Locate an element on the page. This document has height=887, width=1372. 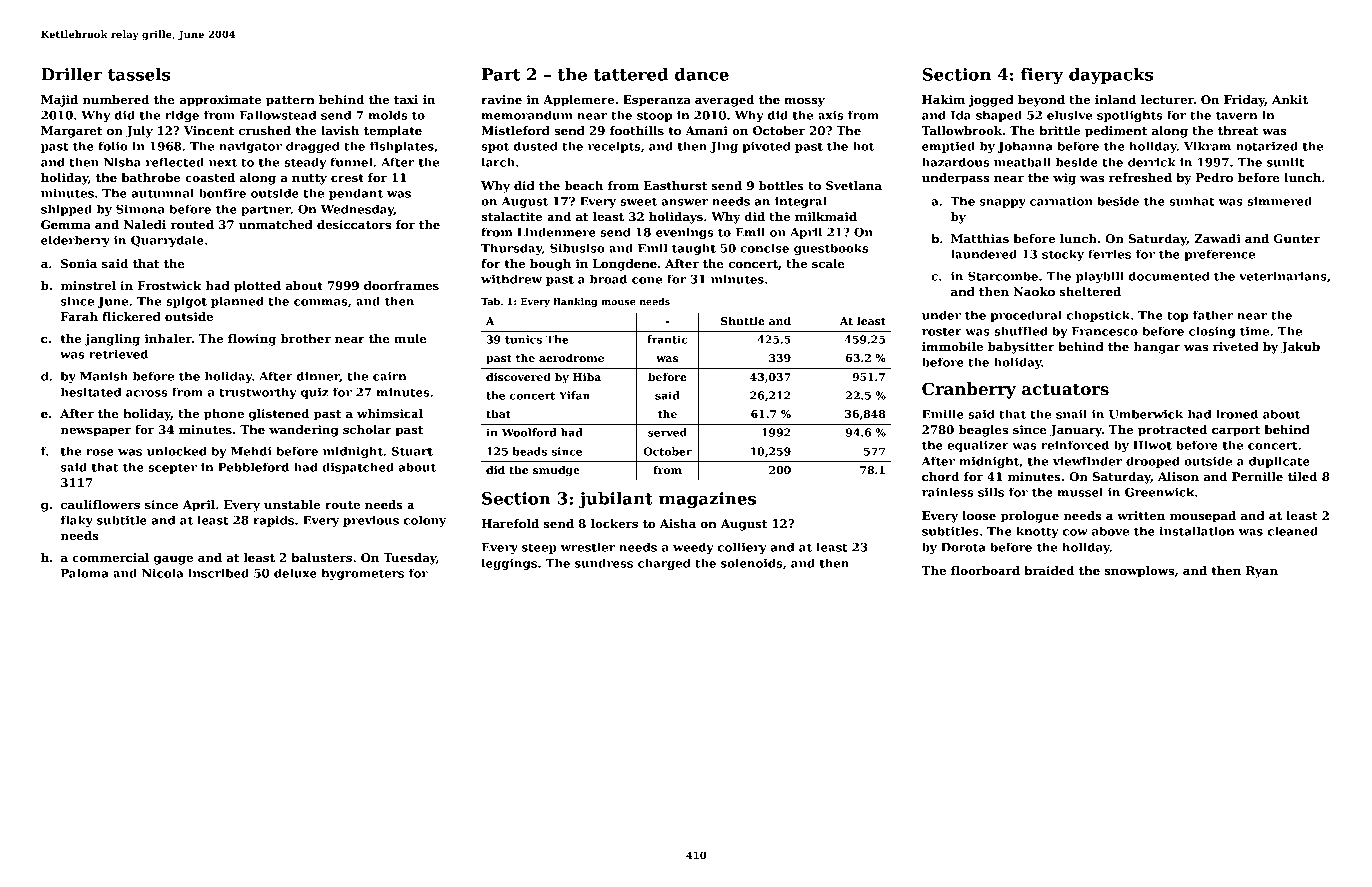
Paloma is located at coordinates (85, 573).
